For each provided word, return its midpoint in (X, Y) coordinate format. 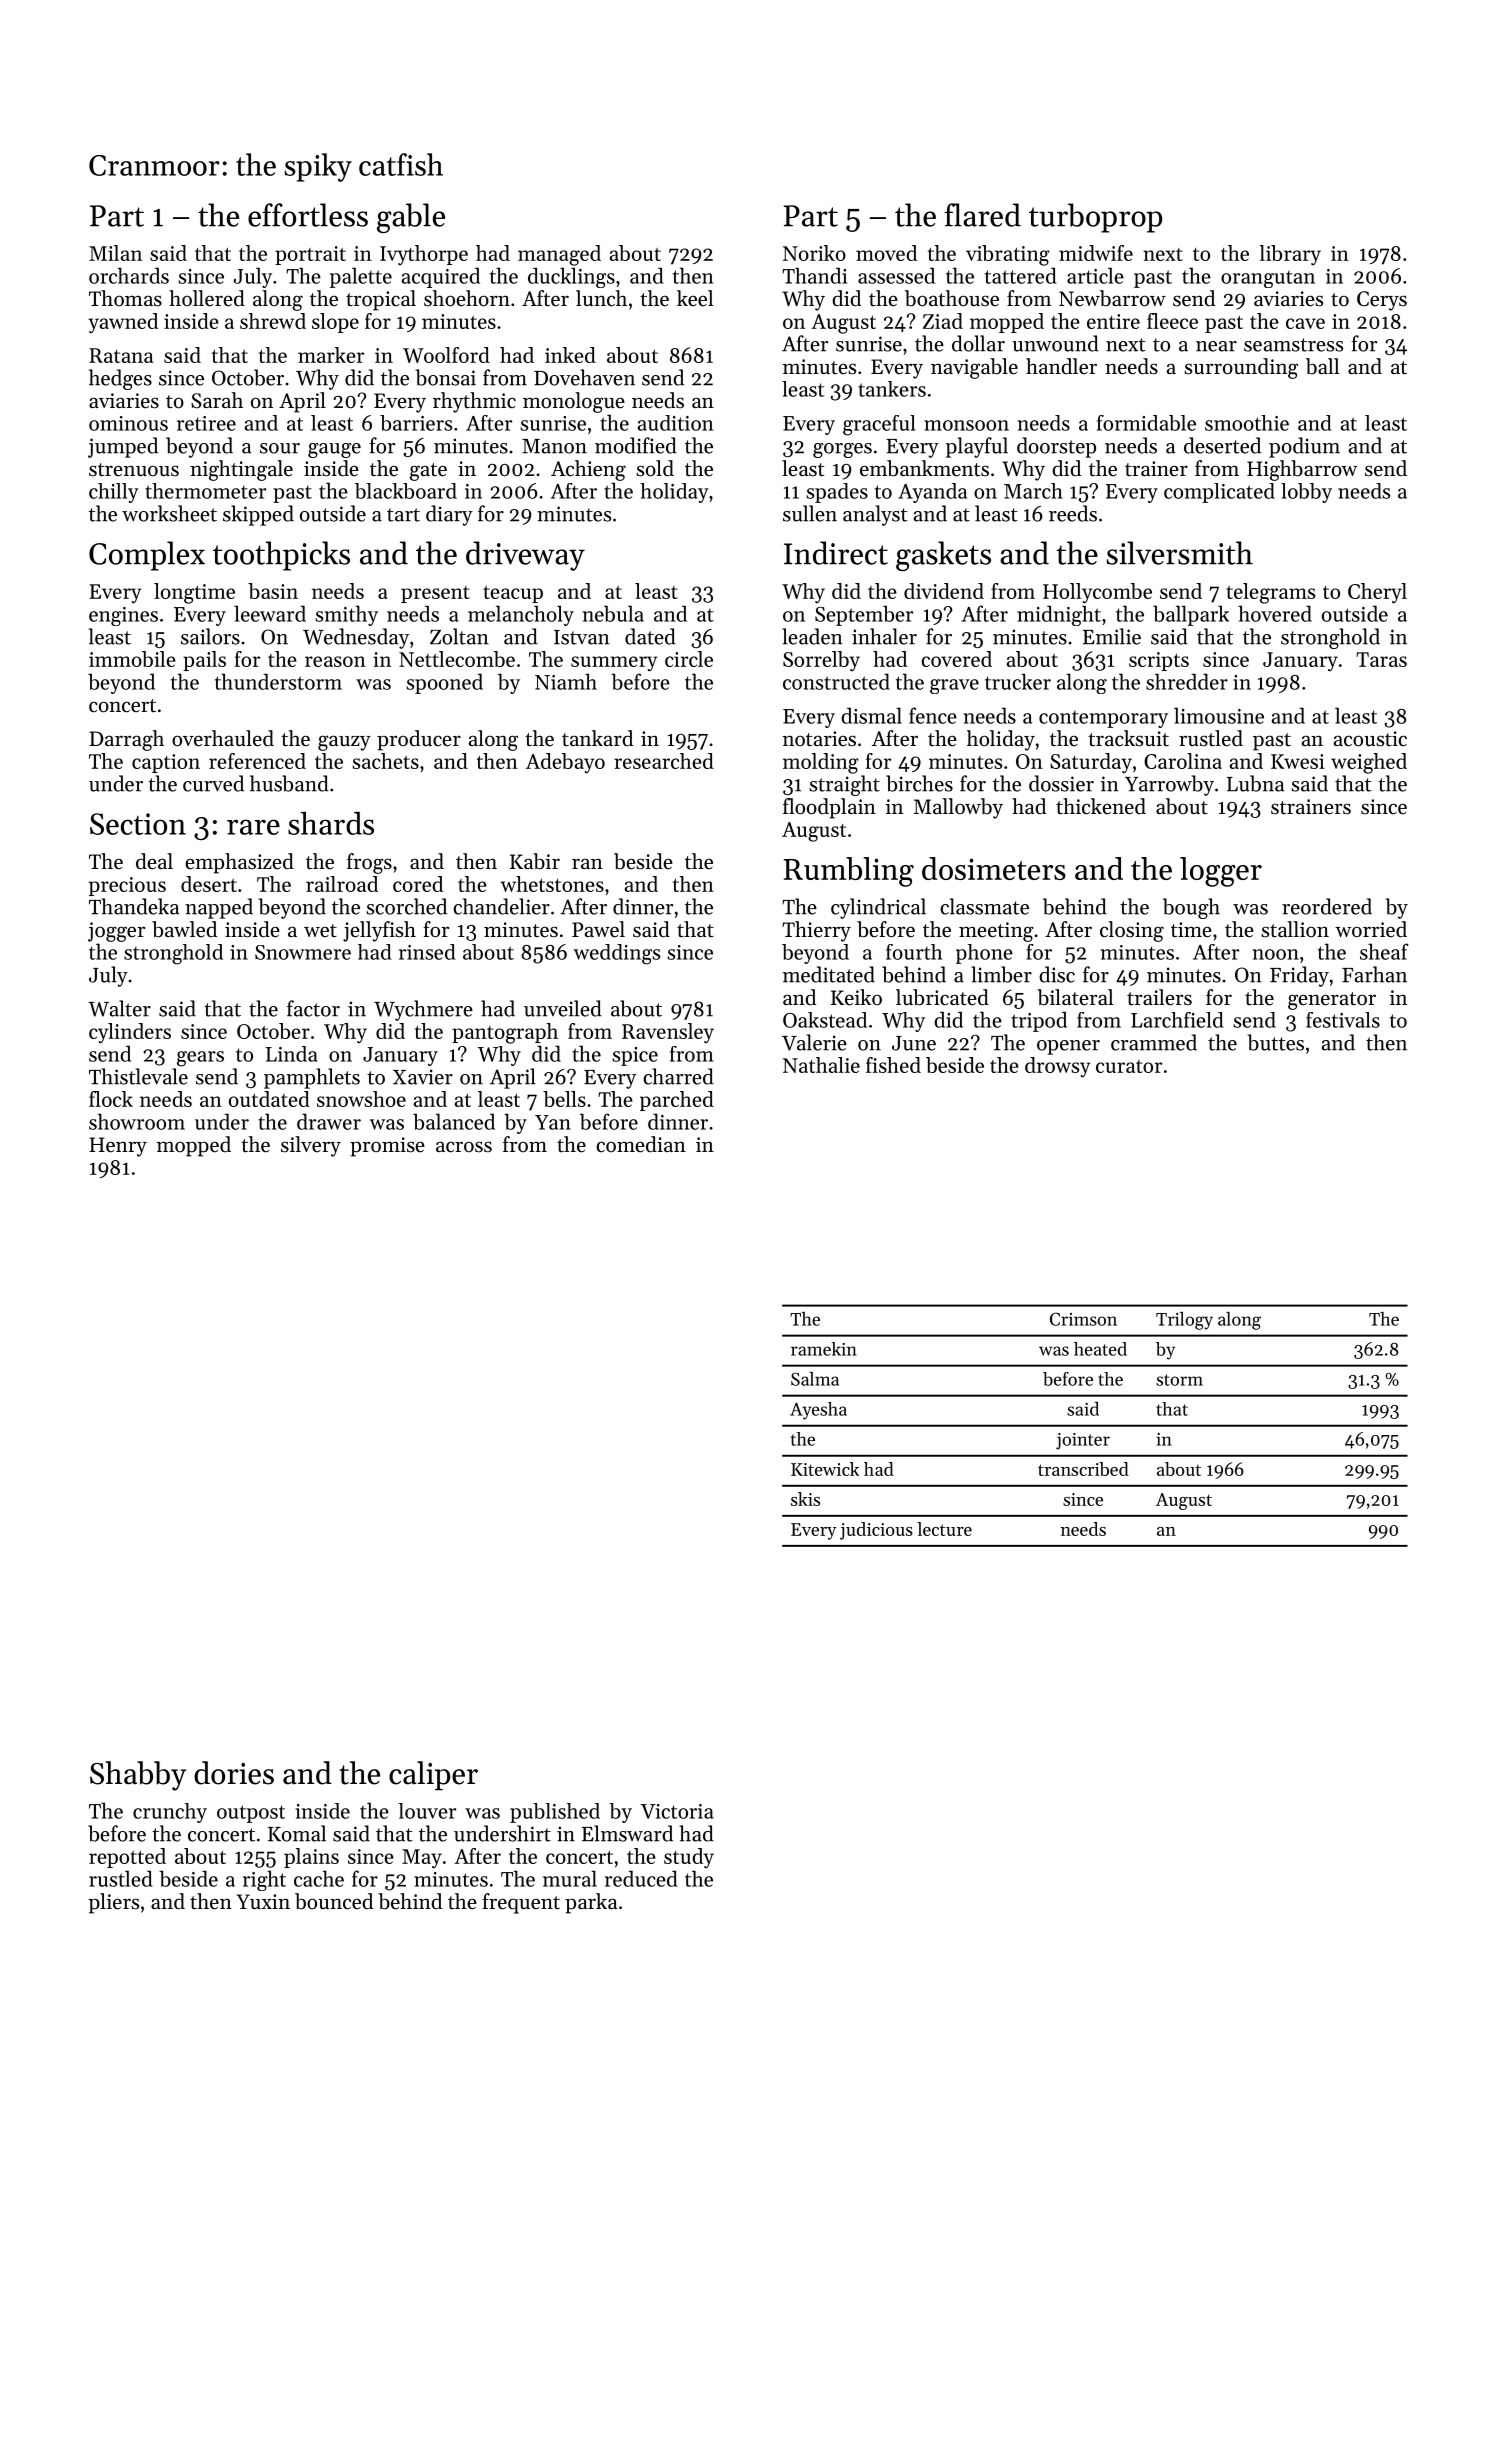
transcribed (1083, 1469)
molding (821, 763)
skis (805, 1499)
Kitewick (825, 1469)
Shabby (138, 1776)
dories (234, 1773)
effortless (308, 215)
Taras (1381, 659)
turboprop (1095, 218)
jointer (1083, 1441)
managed (559, 255)
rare (253, 827)
